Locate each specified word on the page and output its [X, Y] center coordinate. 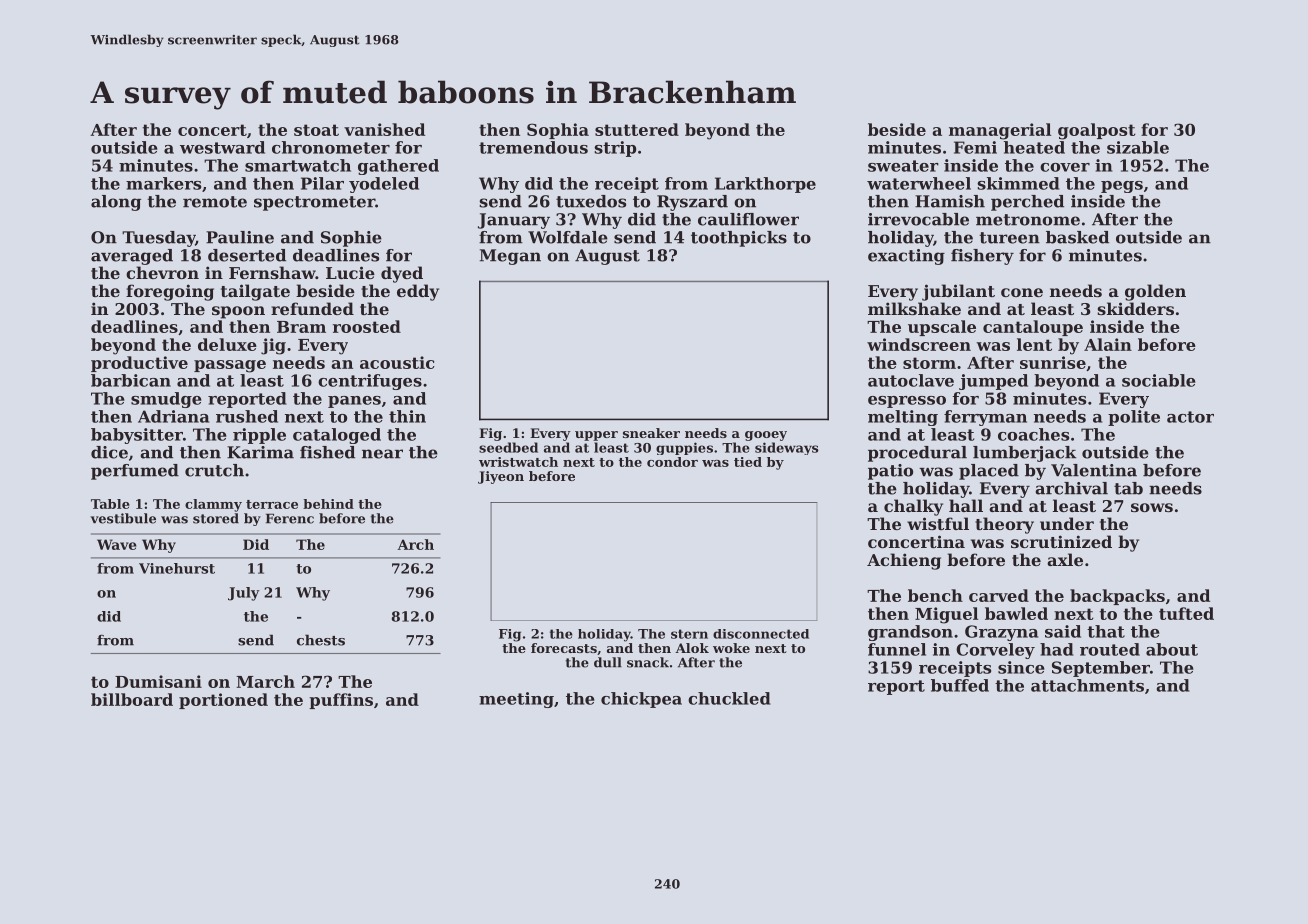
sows [1152, 507]
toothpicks [739, 239]
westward [222, 147]
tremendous [533, 147]
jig [273, 346]
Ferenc [290, 518]
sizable [1138, 147]
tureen [1009, 238]
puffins [341, 701]
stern [689, 634]
